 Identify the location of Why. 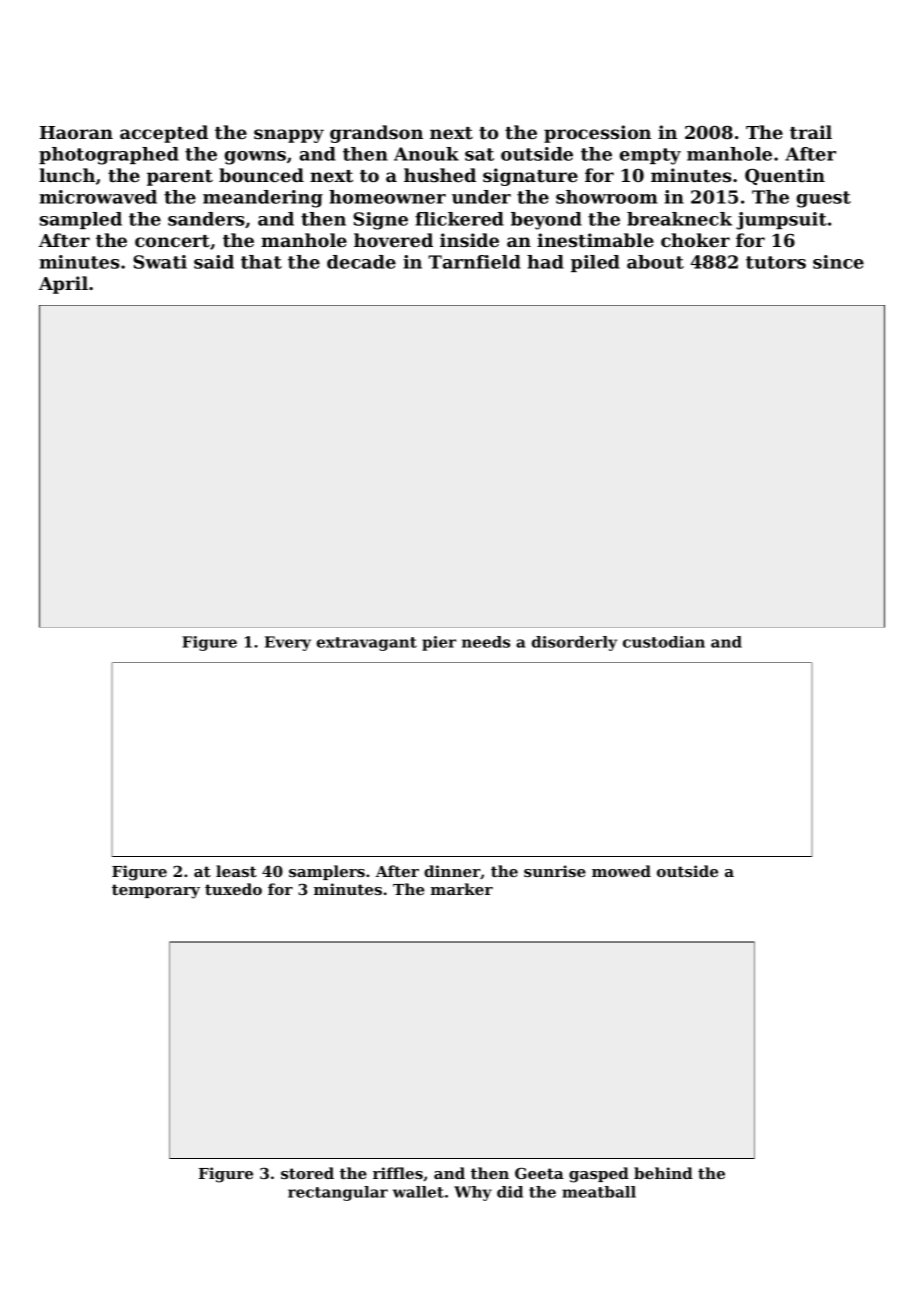
(473, 1193).
